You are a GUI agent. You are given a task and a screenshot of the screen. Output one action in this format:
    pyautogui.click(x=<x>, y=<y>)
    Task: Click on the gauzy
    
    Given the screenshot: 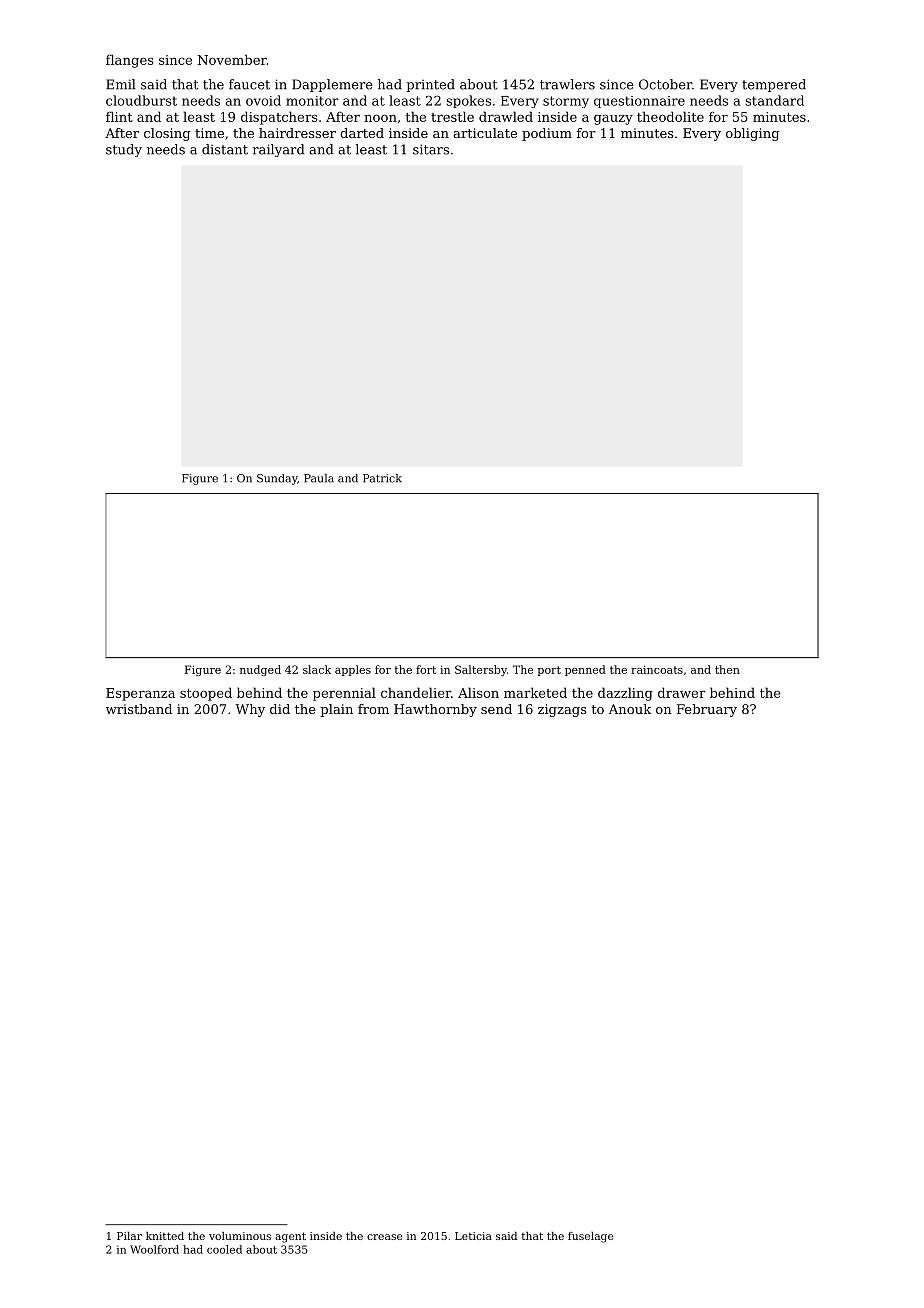 What is the action you would take?
    pyautogui.click(x=613, y=119)
